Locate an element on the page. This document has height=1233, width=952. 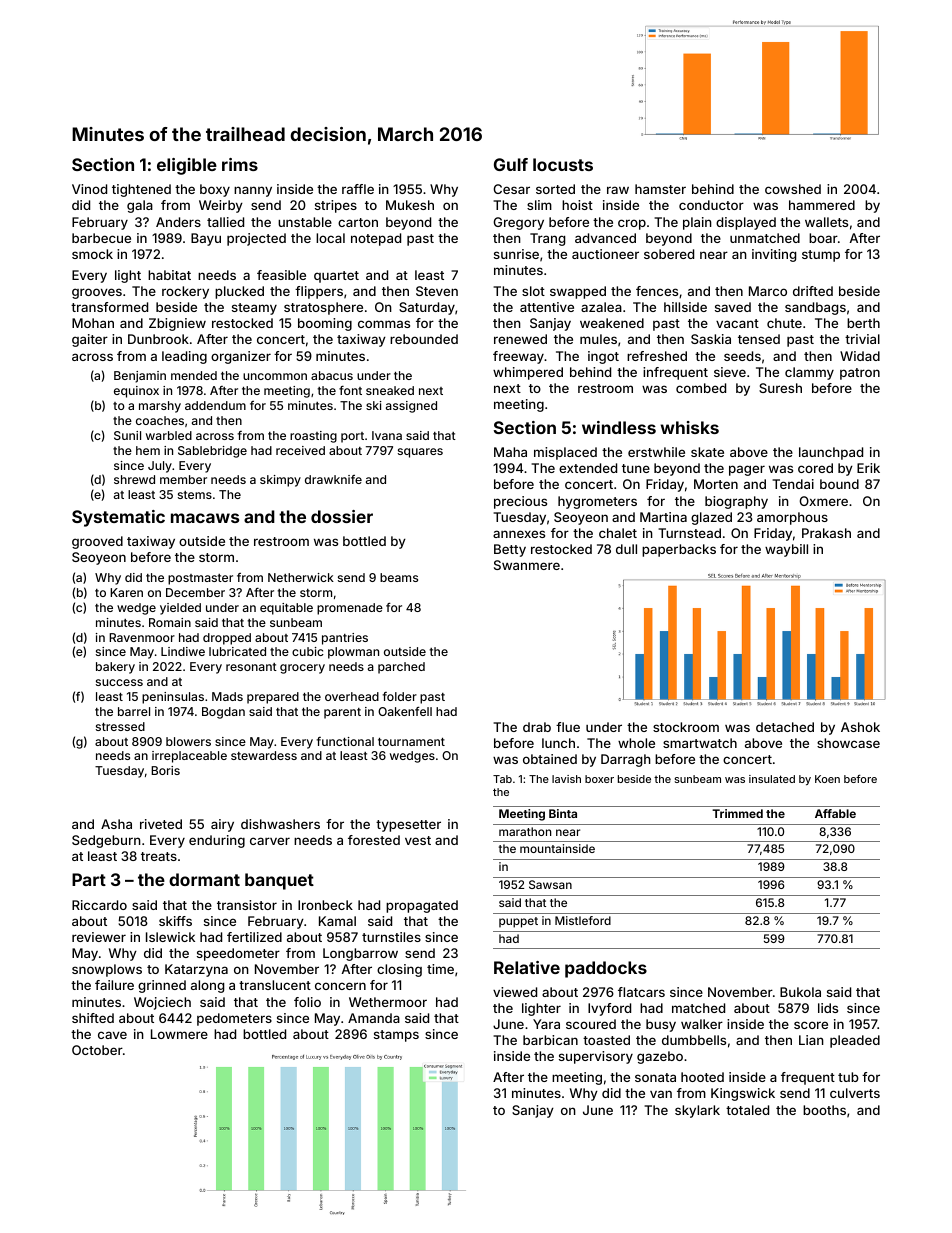
beams is located at coordinates (399, 577).
